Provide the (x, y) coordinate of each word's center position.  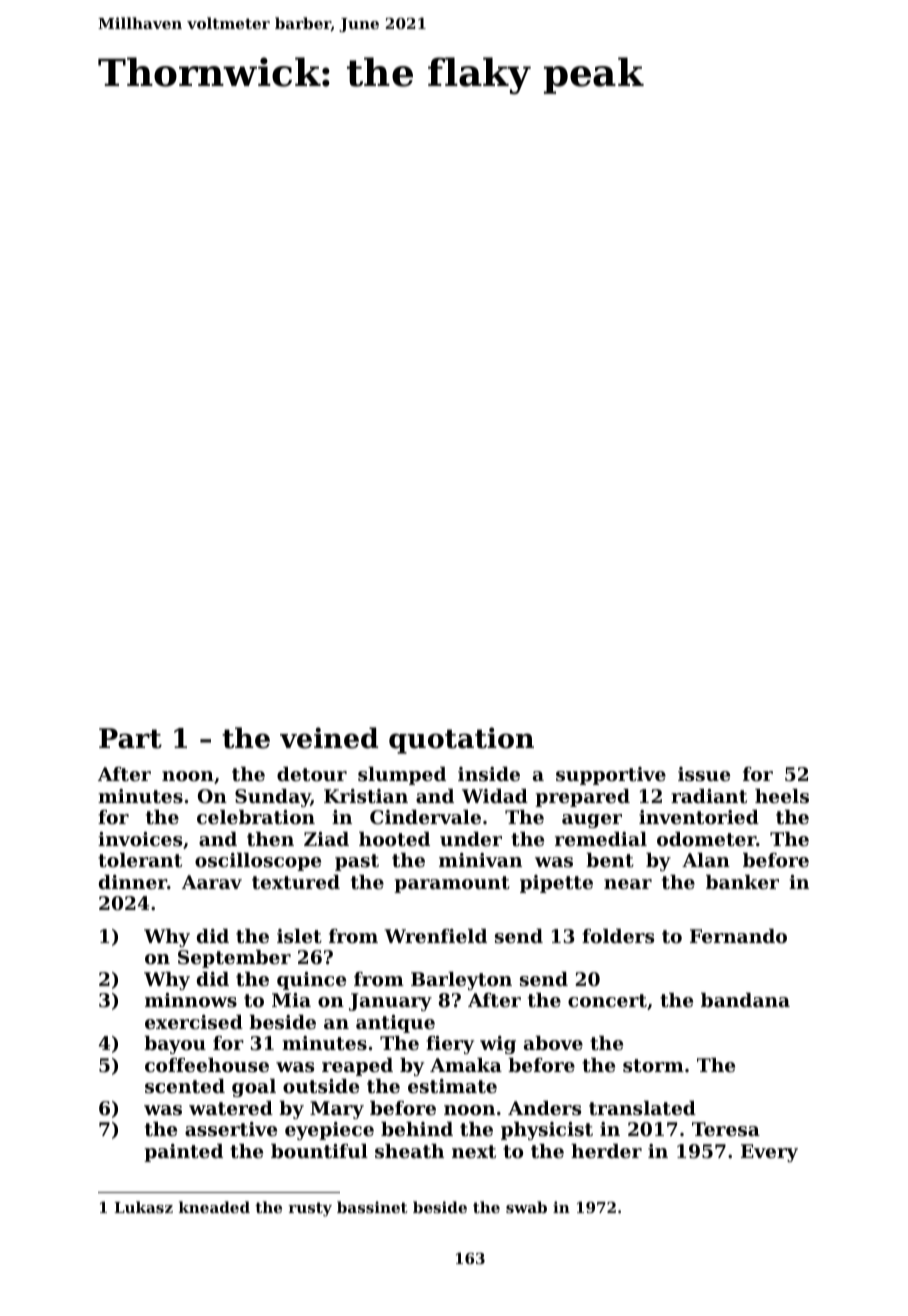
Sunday (273, 798)
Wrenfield (435, 936)
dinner (133, 882)
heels (782, 796)
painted (183, 1153)
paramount (452, 884)
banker (742, 882)
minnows (191, 1000)
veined (329, 738)
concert (607, 1001)
